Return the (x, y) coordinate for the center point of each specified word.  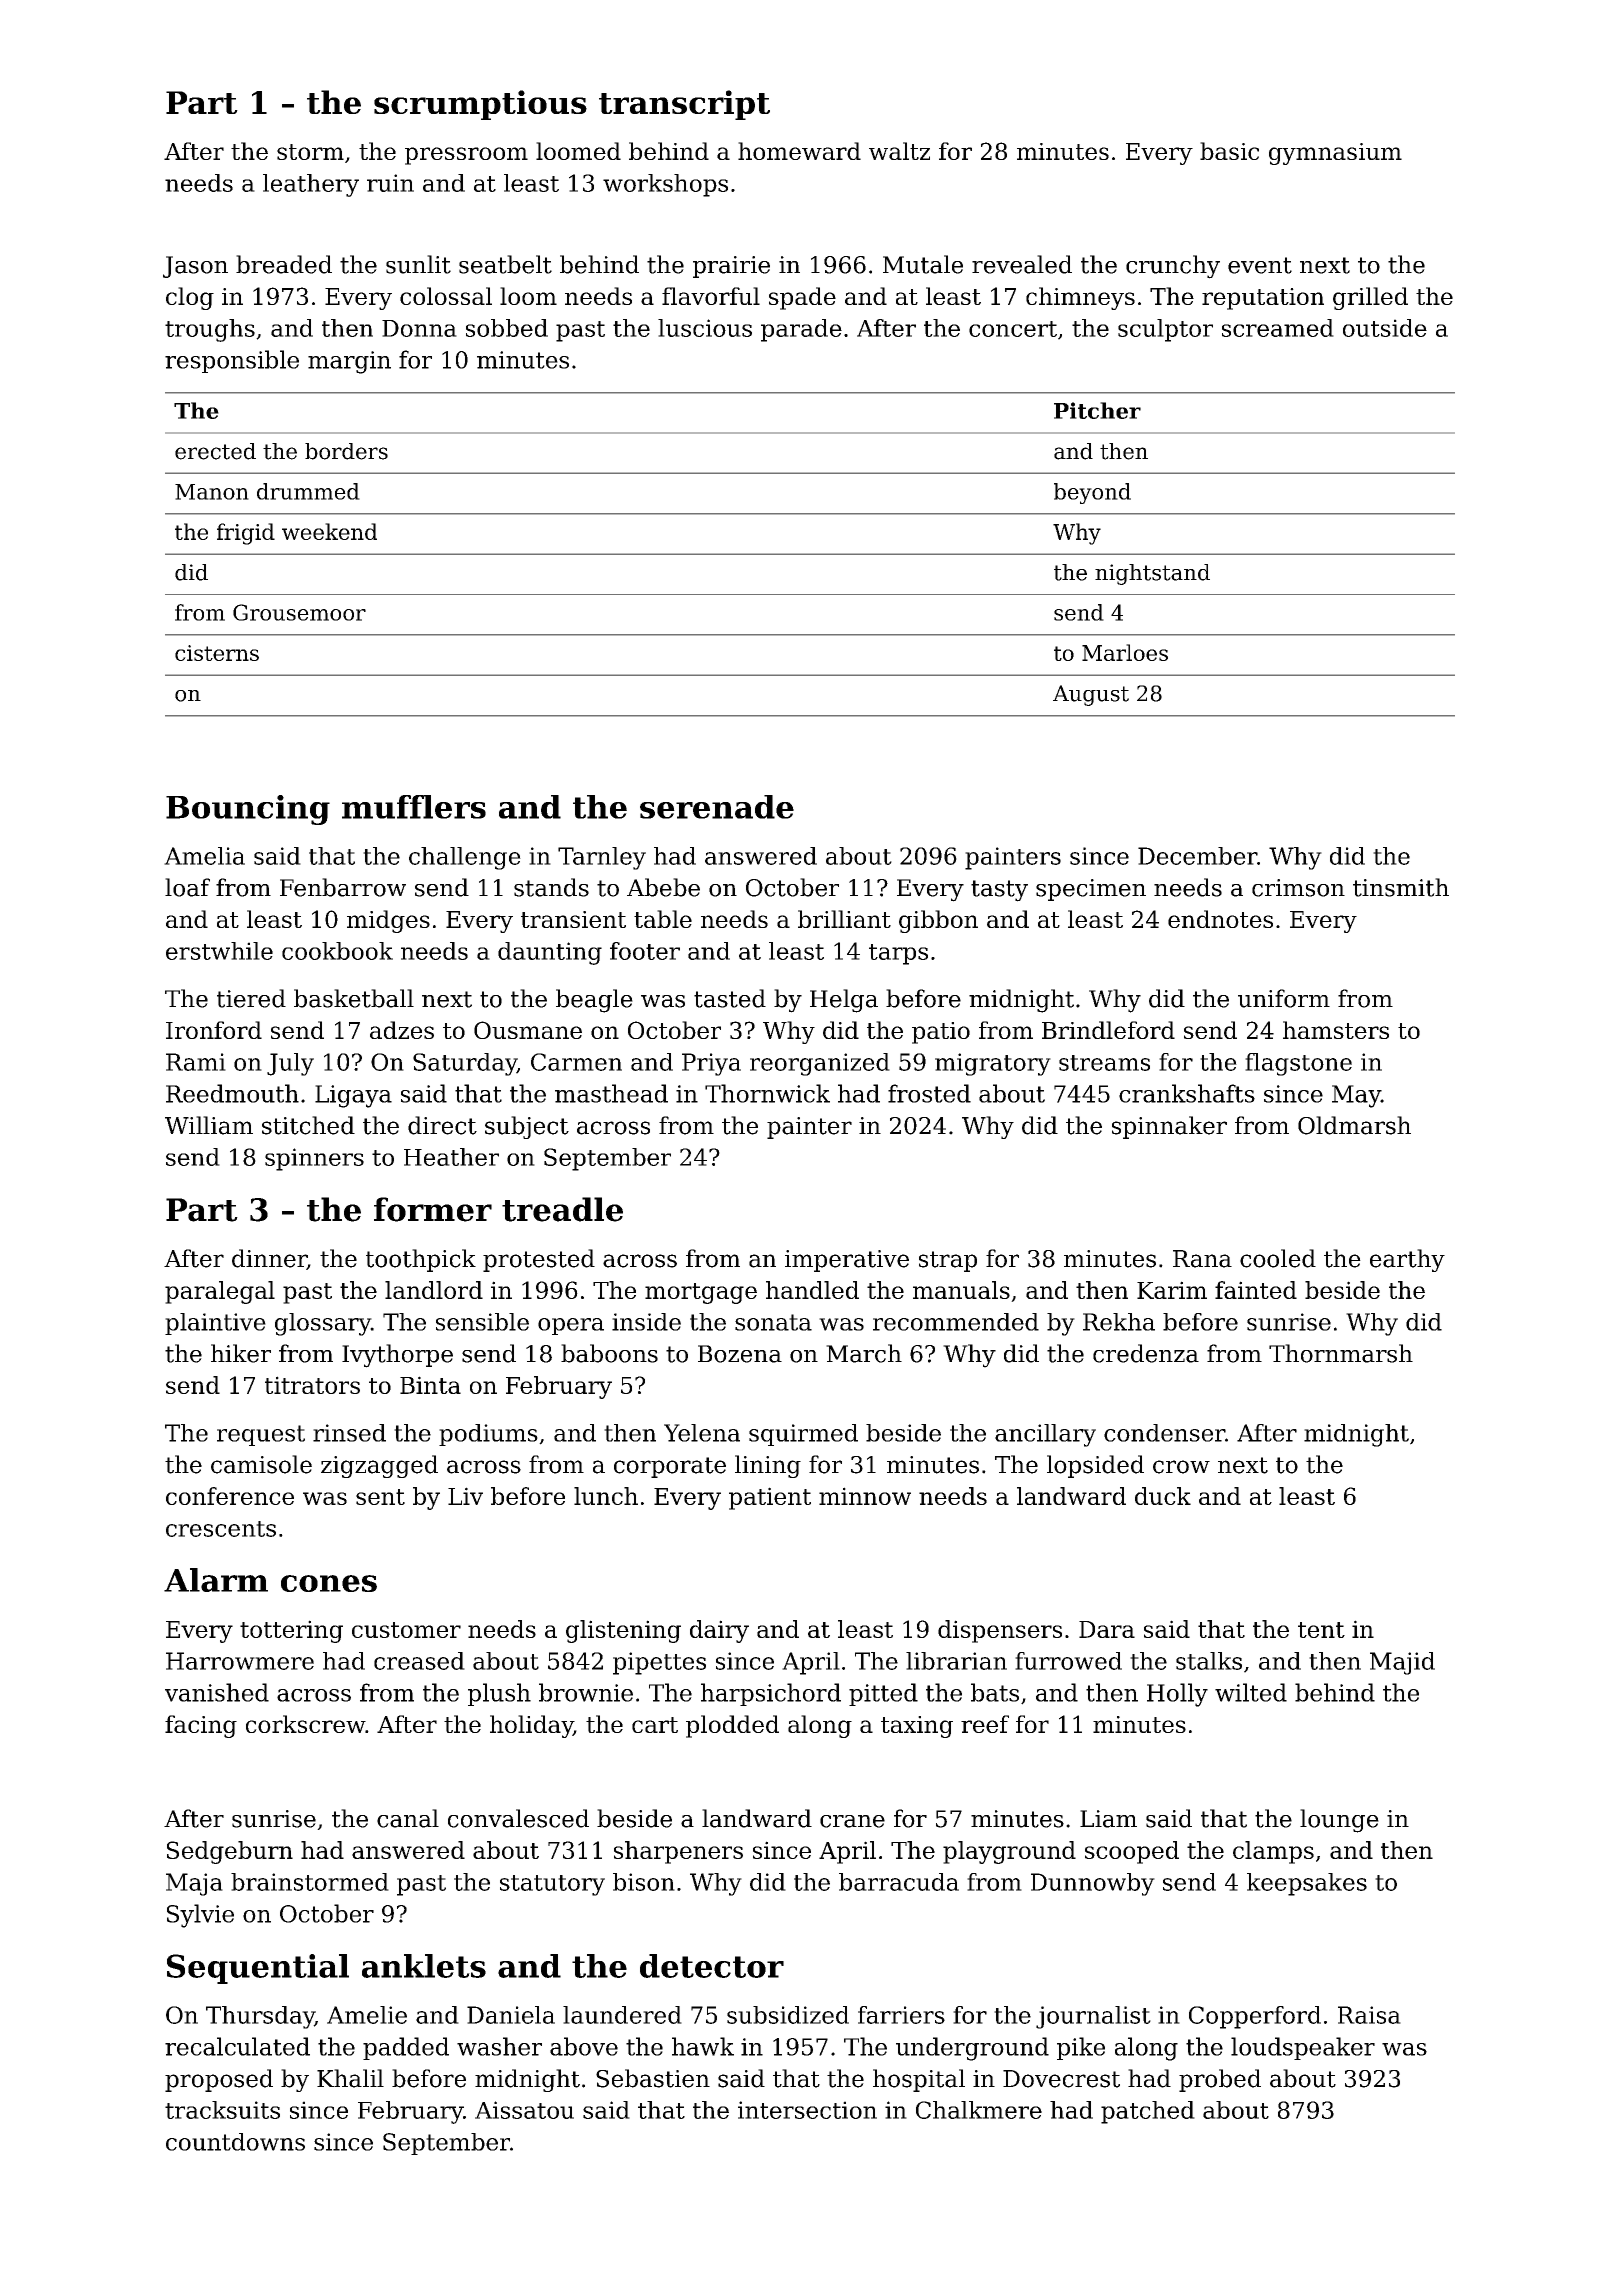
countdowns (235, 2142)
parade (801, 330)
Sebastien (653, 2078)
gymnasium (1335, 154)
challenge (465, 858)
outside (1385, 328)
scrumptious (480, 105)
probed (1220, 2080)
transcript (684, 105)
